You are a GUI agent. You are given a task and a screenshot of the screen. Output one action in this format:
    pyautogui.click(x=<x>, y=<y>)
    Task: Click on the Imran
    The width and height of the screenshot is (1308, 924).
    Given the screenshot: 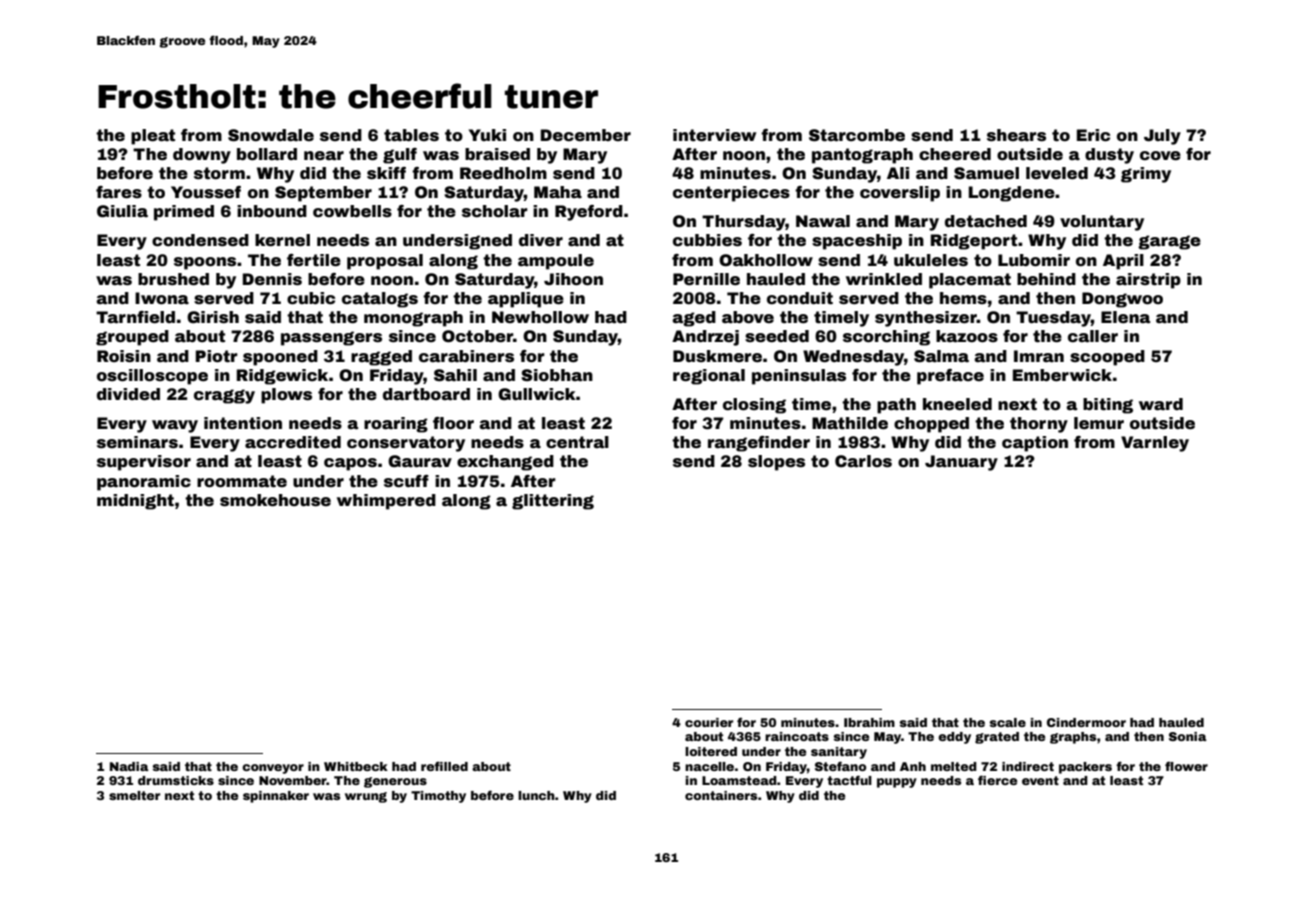 What is the action you would take?
    pyautogui.click(x=1039, y=356)
